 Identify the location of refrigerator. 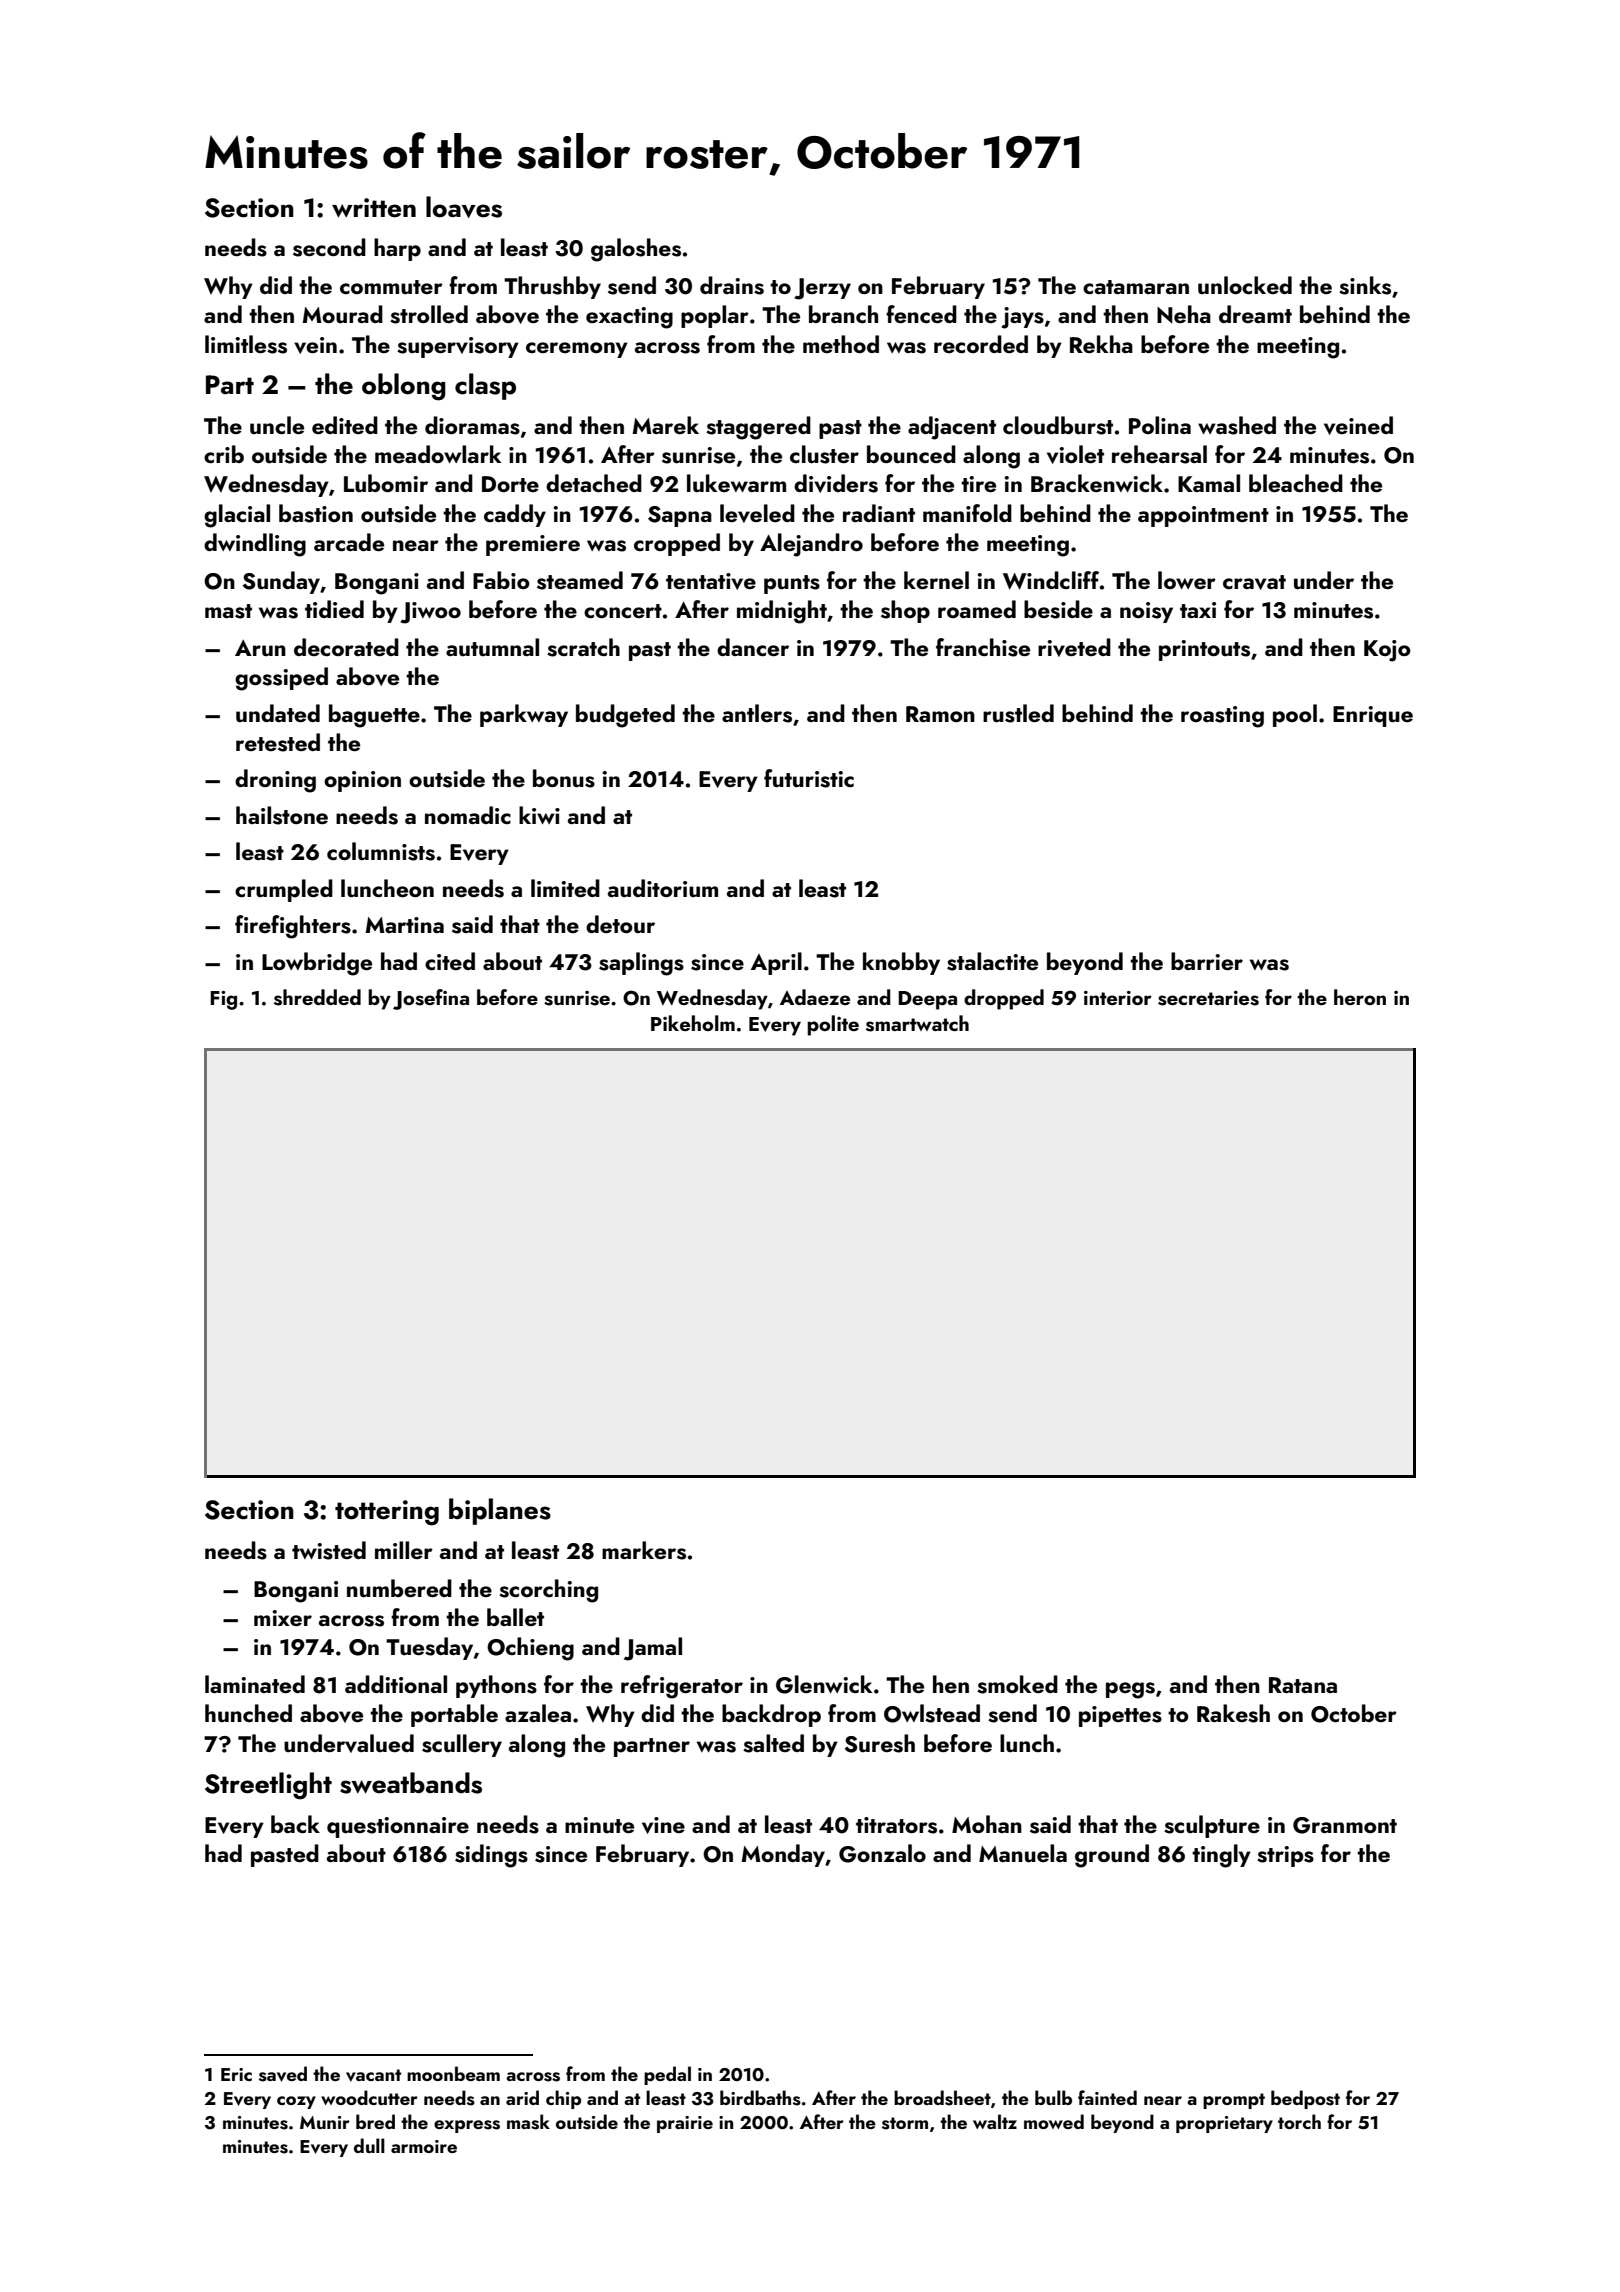
(682, 1687).
